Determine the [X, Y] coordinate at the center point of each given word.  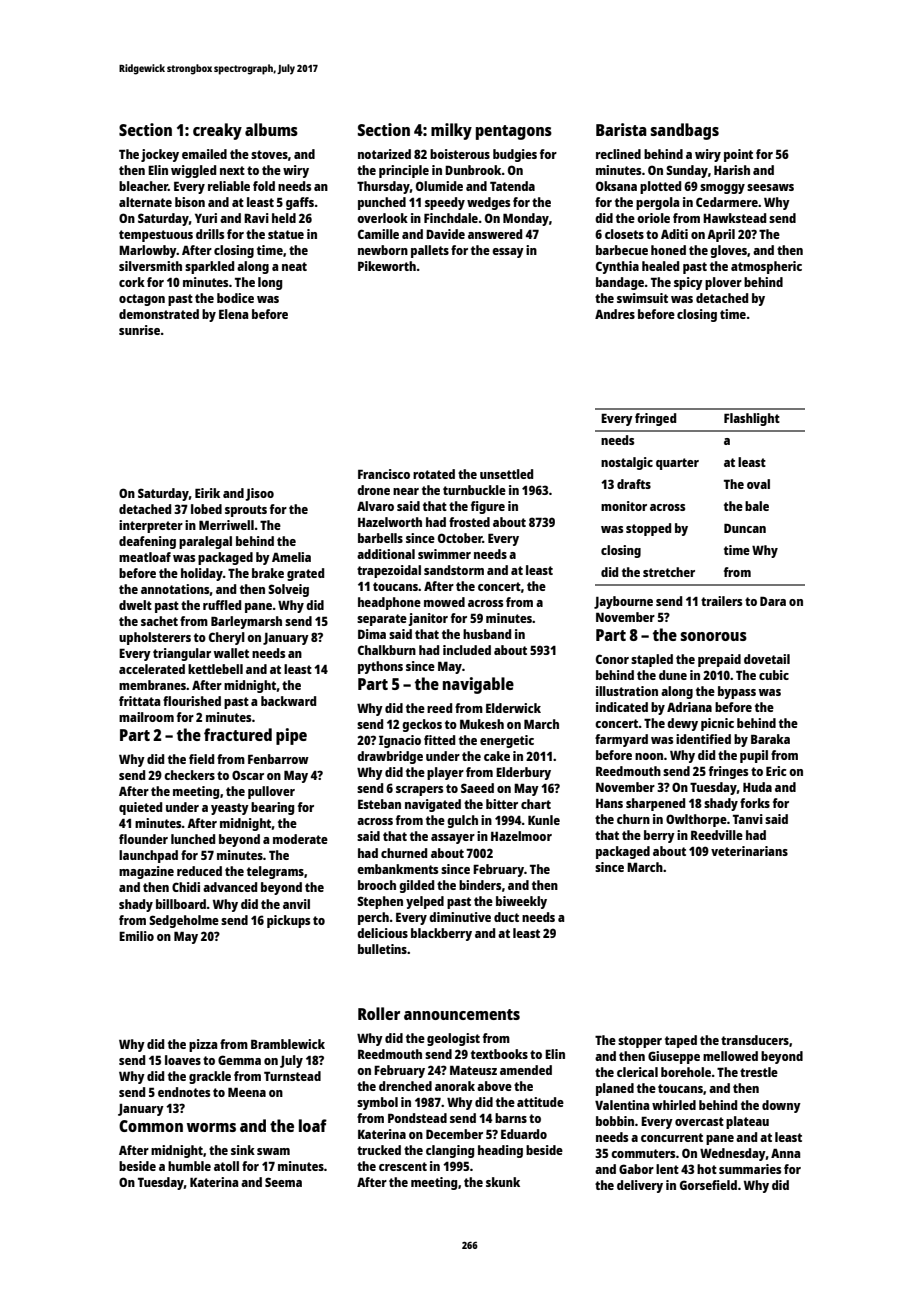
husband [487, 634]
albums [271, 129]
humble [189, 1166]
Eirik [207, 493]
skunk [503, 1182]
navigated [433, 805]
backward [288, 701]
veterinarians [749, 851]
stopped [648, 529]
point [738, 155]
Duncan [745, 528]
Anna [785, 1153]
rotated [434, 474]
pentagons [514, 132]
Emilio [136, 936]
